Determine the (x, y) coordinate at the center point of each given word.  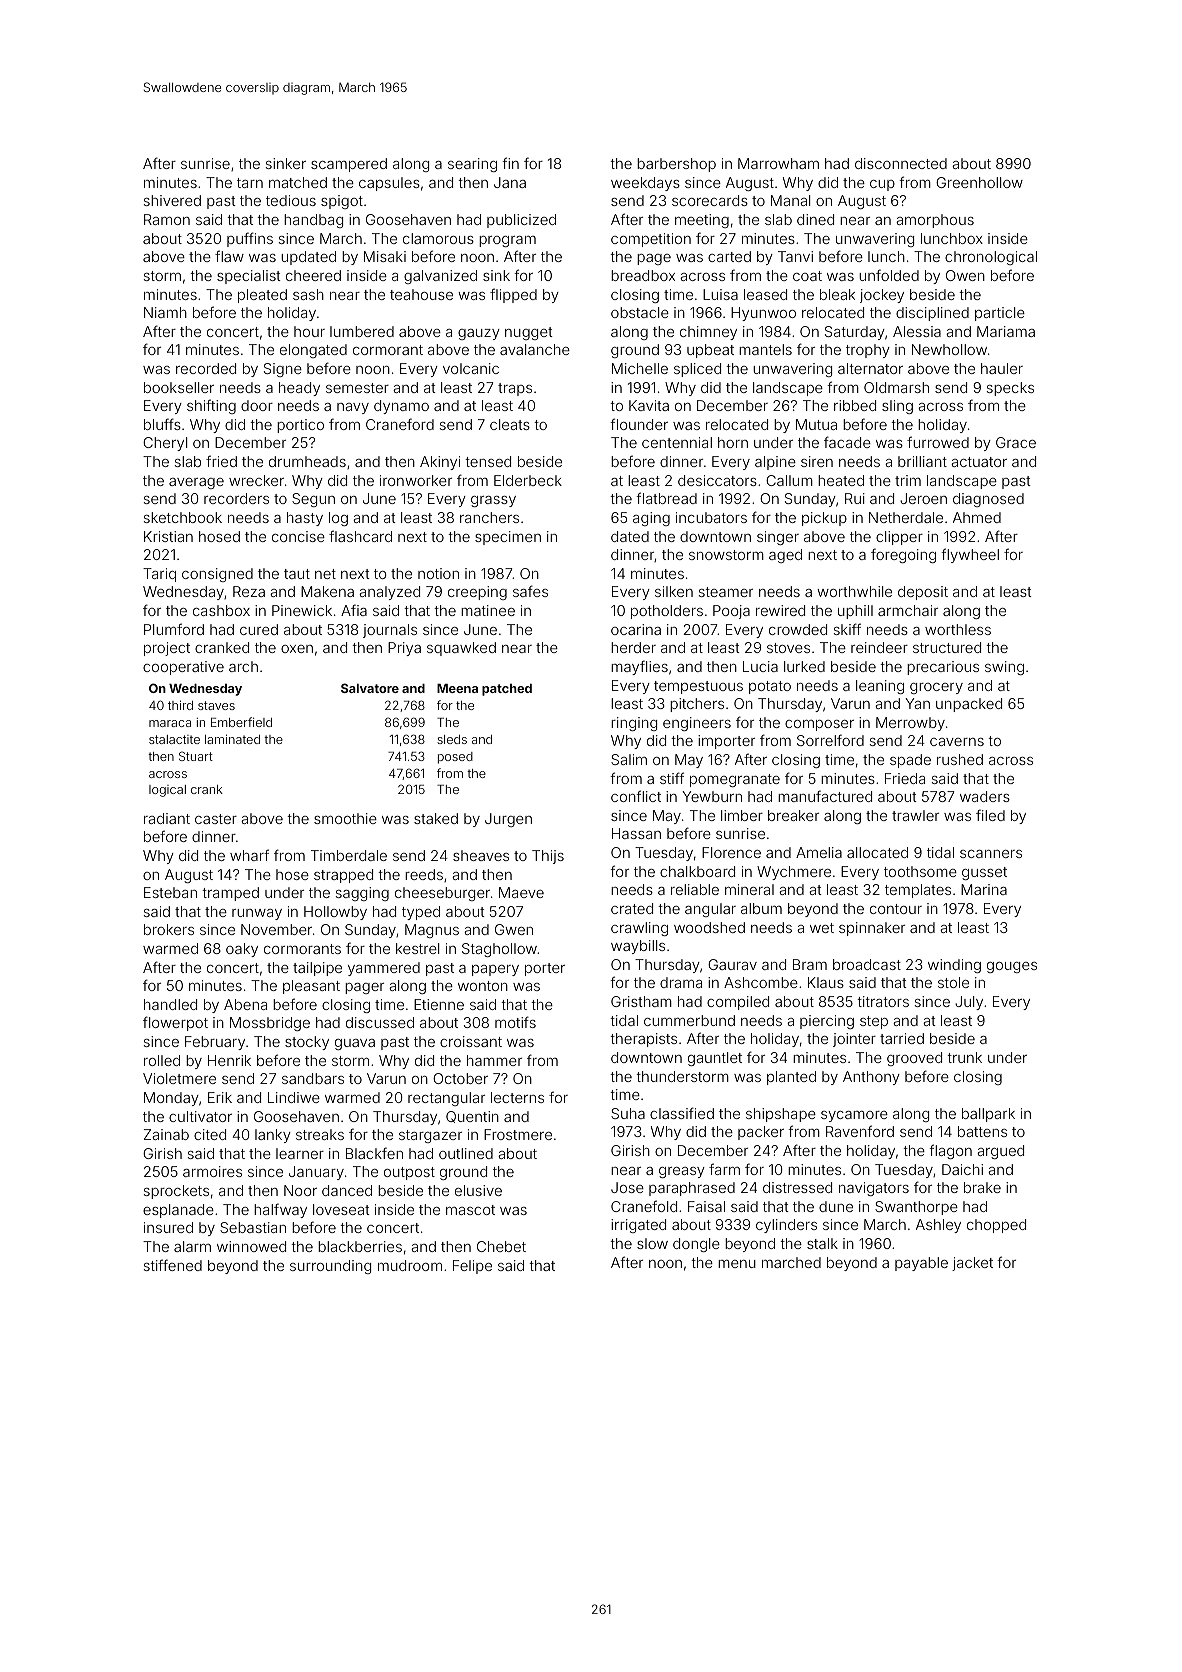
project (167, 649)
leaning (880, 687)
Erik (220, 1097)
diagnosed (988, 500)
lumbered (362, 331)
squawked (461, 649)
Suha (628, 1113)
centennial (677, 442)
